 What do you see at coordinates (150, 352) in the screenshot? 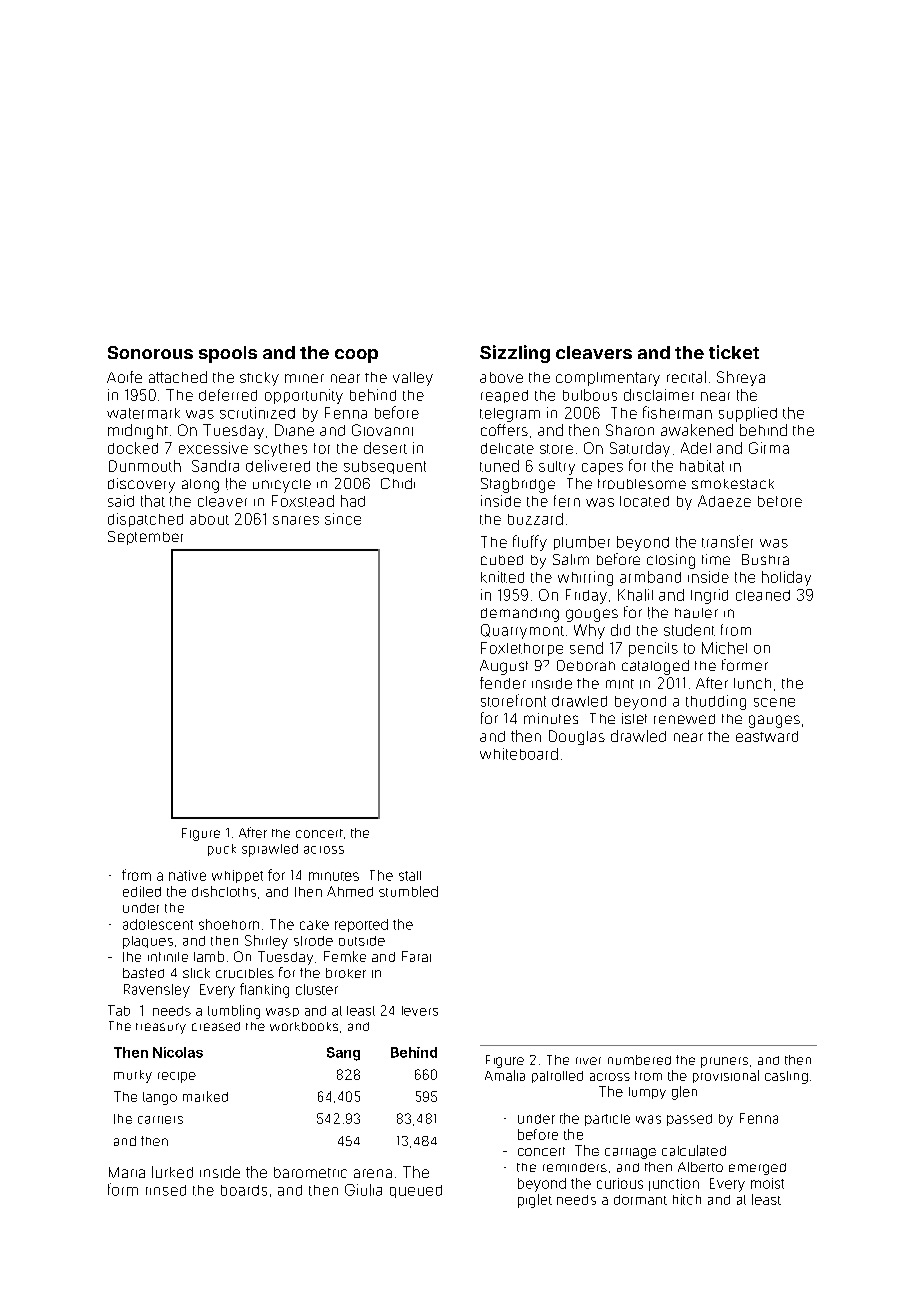
I see `Sonorous` at bounding box center [150, 352].
